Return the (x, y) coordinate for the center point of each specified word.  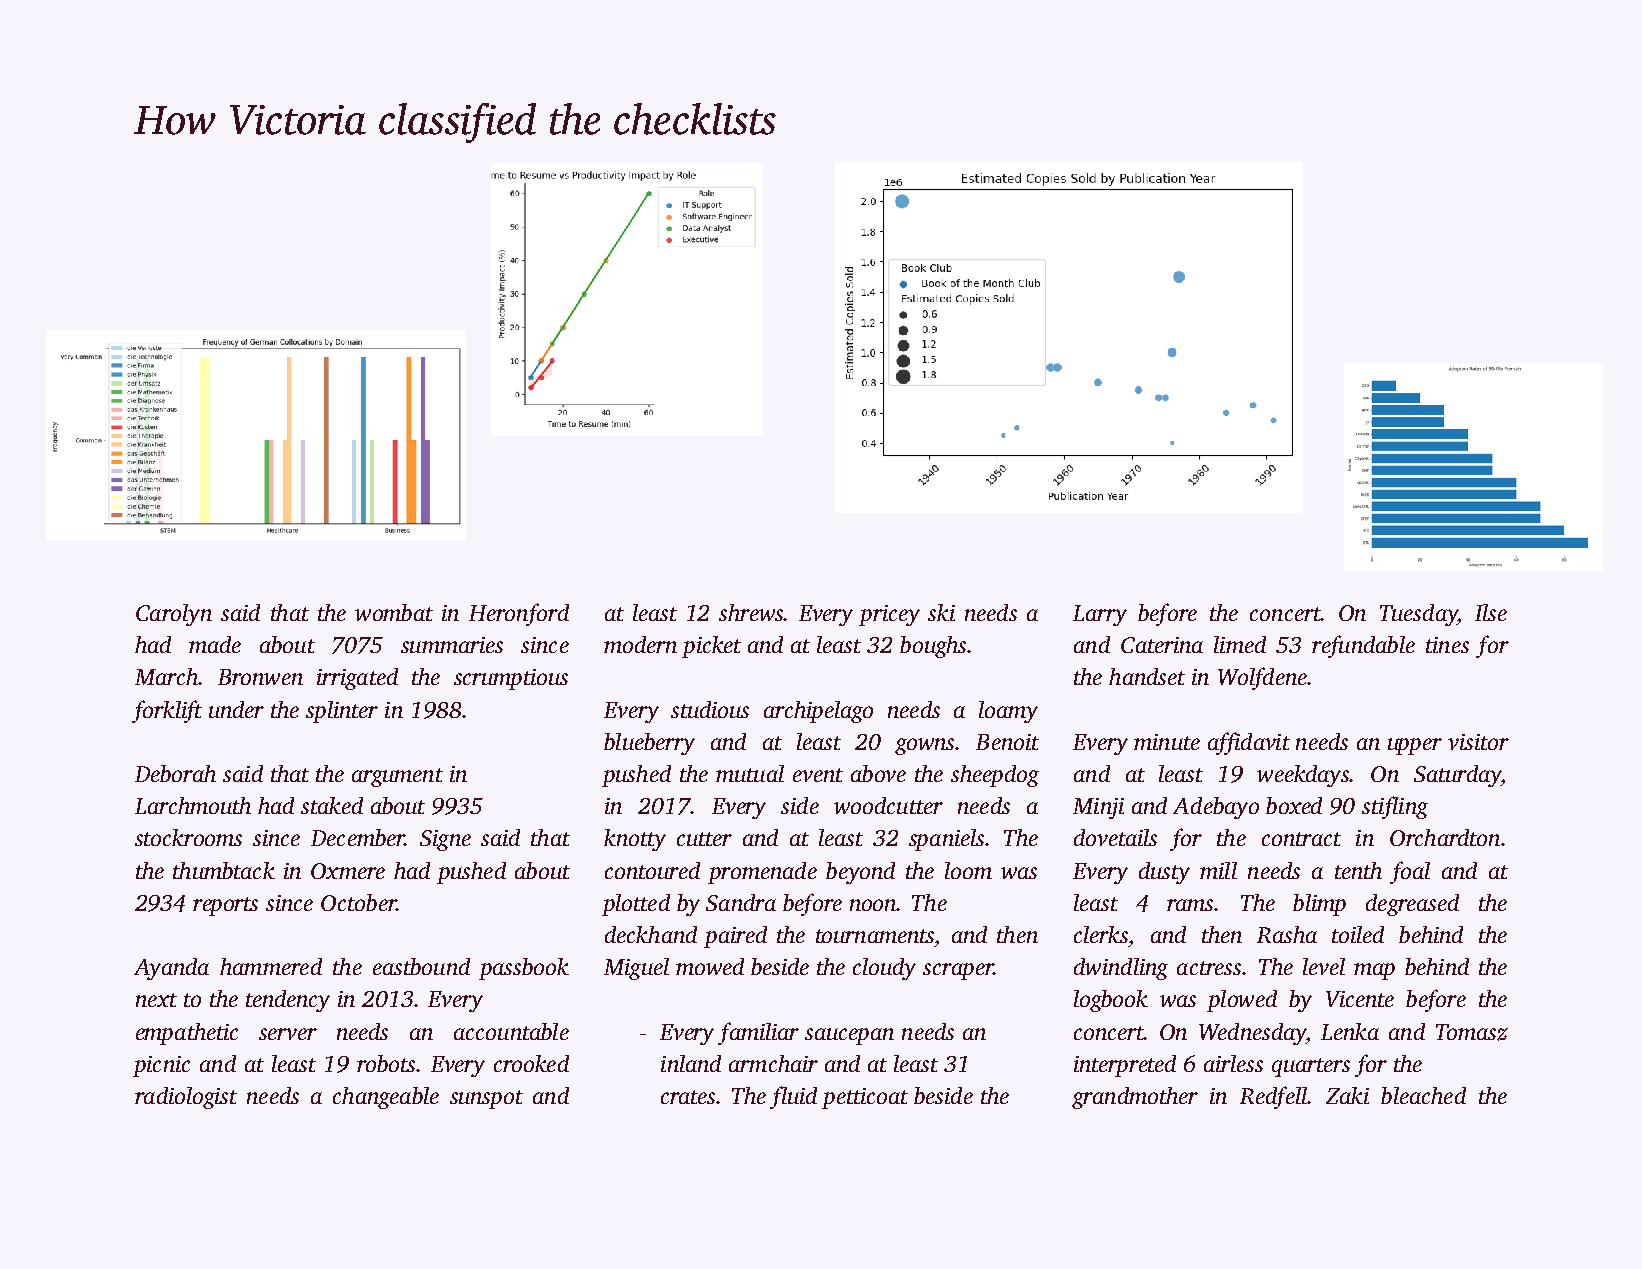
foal (1410, 872)
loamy (1008, 712)
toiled (1358, 934)
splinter (342, 712)
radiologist (186, 1098)
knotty (635, 840)
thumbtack (224, 870)
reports (225, 906)
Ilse (1491, 612)
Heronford (519, 614)
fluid (793, 1097)
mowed (710, 966)
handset (1147, 676)
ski (941, 612)
